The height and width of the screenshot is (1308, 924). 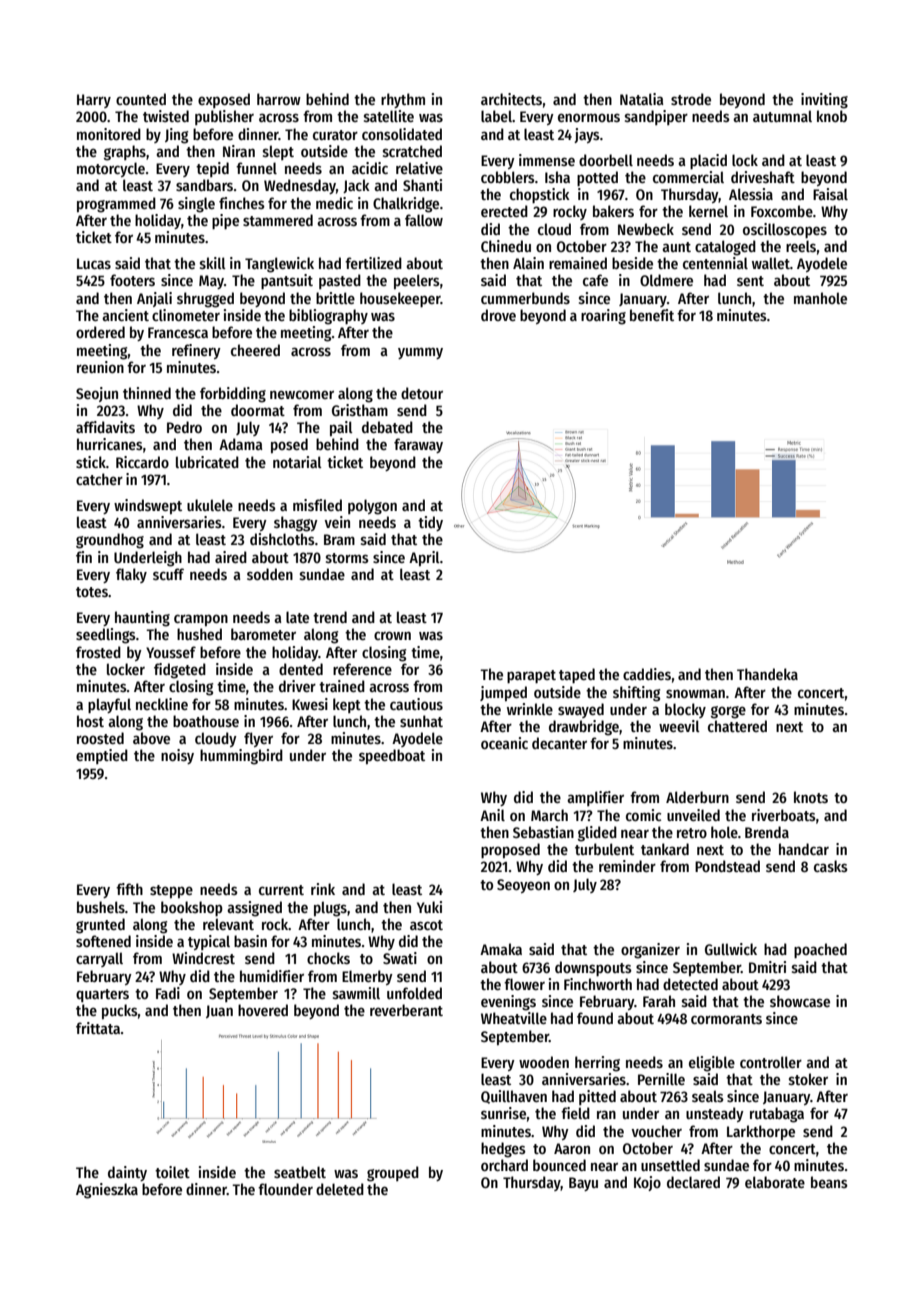 What do you see at coordinates (424, 220) in the screenshot?
I see `fallow` at bounding box center [424, 220].
